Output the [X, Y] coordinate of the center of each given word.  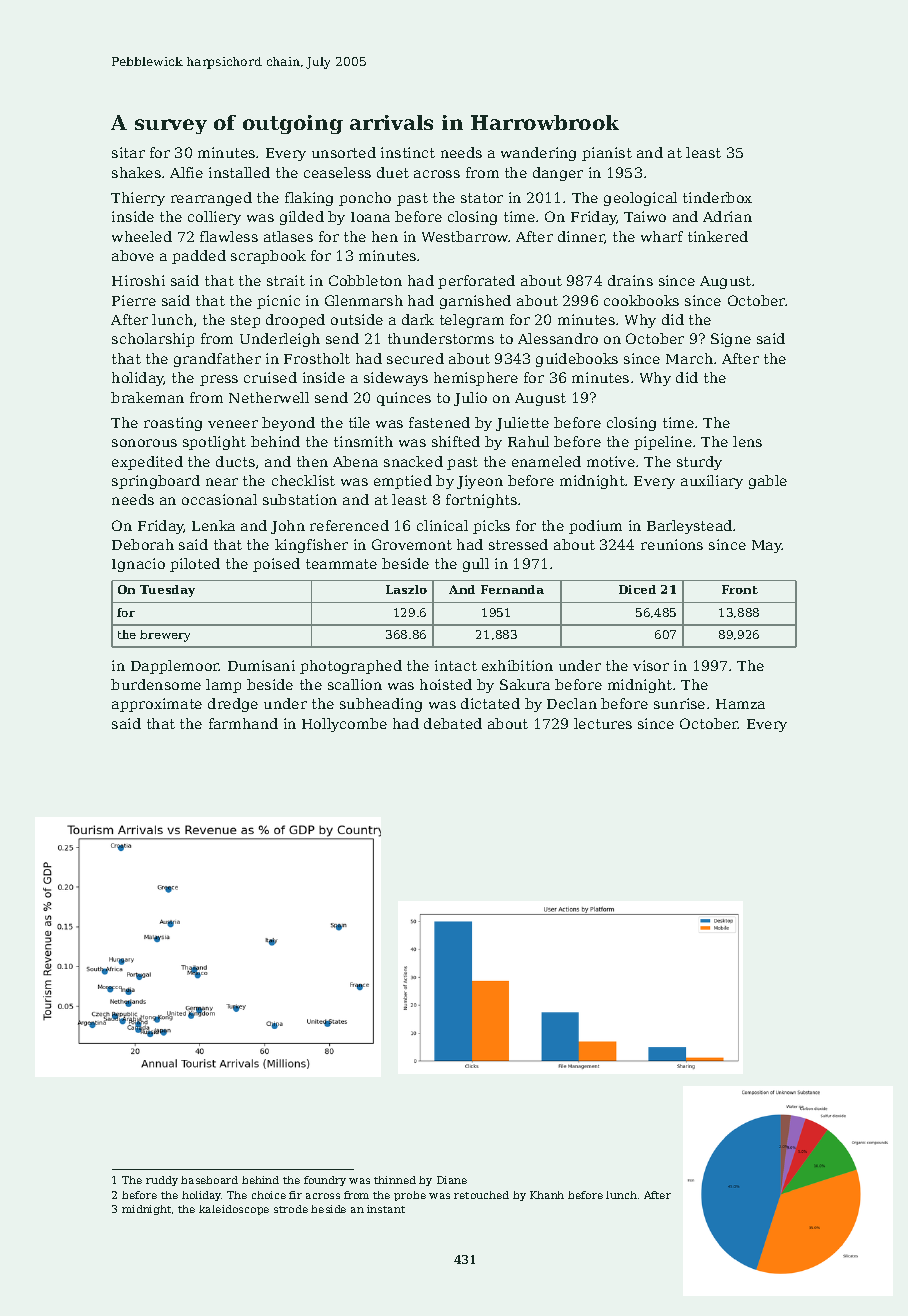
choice [269, 1195]
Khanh [547, 1195]
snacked [413, 461]
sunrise [679, 703]
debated [453, 723]
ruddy [162, 1181]
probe [410, 1196]
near [222, 482]
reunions [672, 544]
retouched [481, 1195]
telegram [472, 321]
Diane [452, 1180]
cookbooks [641, 300]
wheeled [142, 236]
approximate [157, 705]
